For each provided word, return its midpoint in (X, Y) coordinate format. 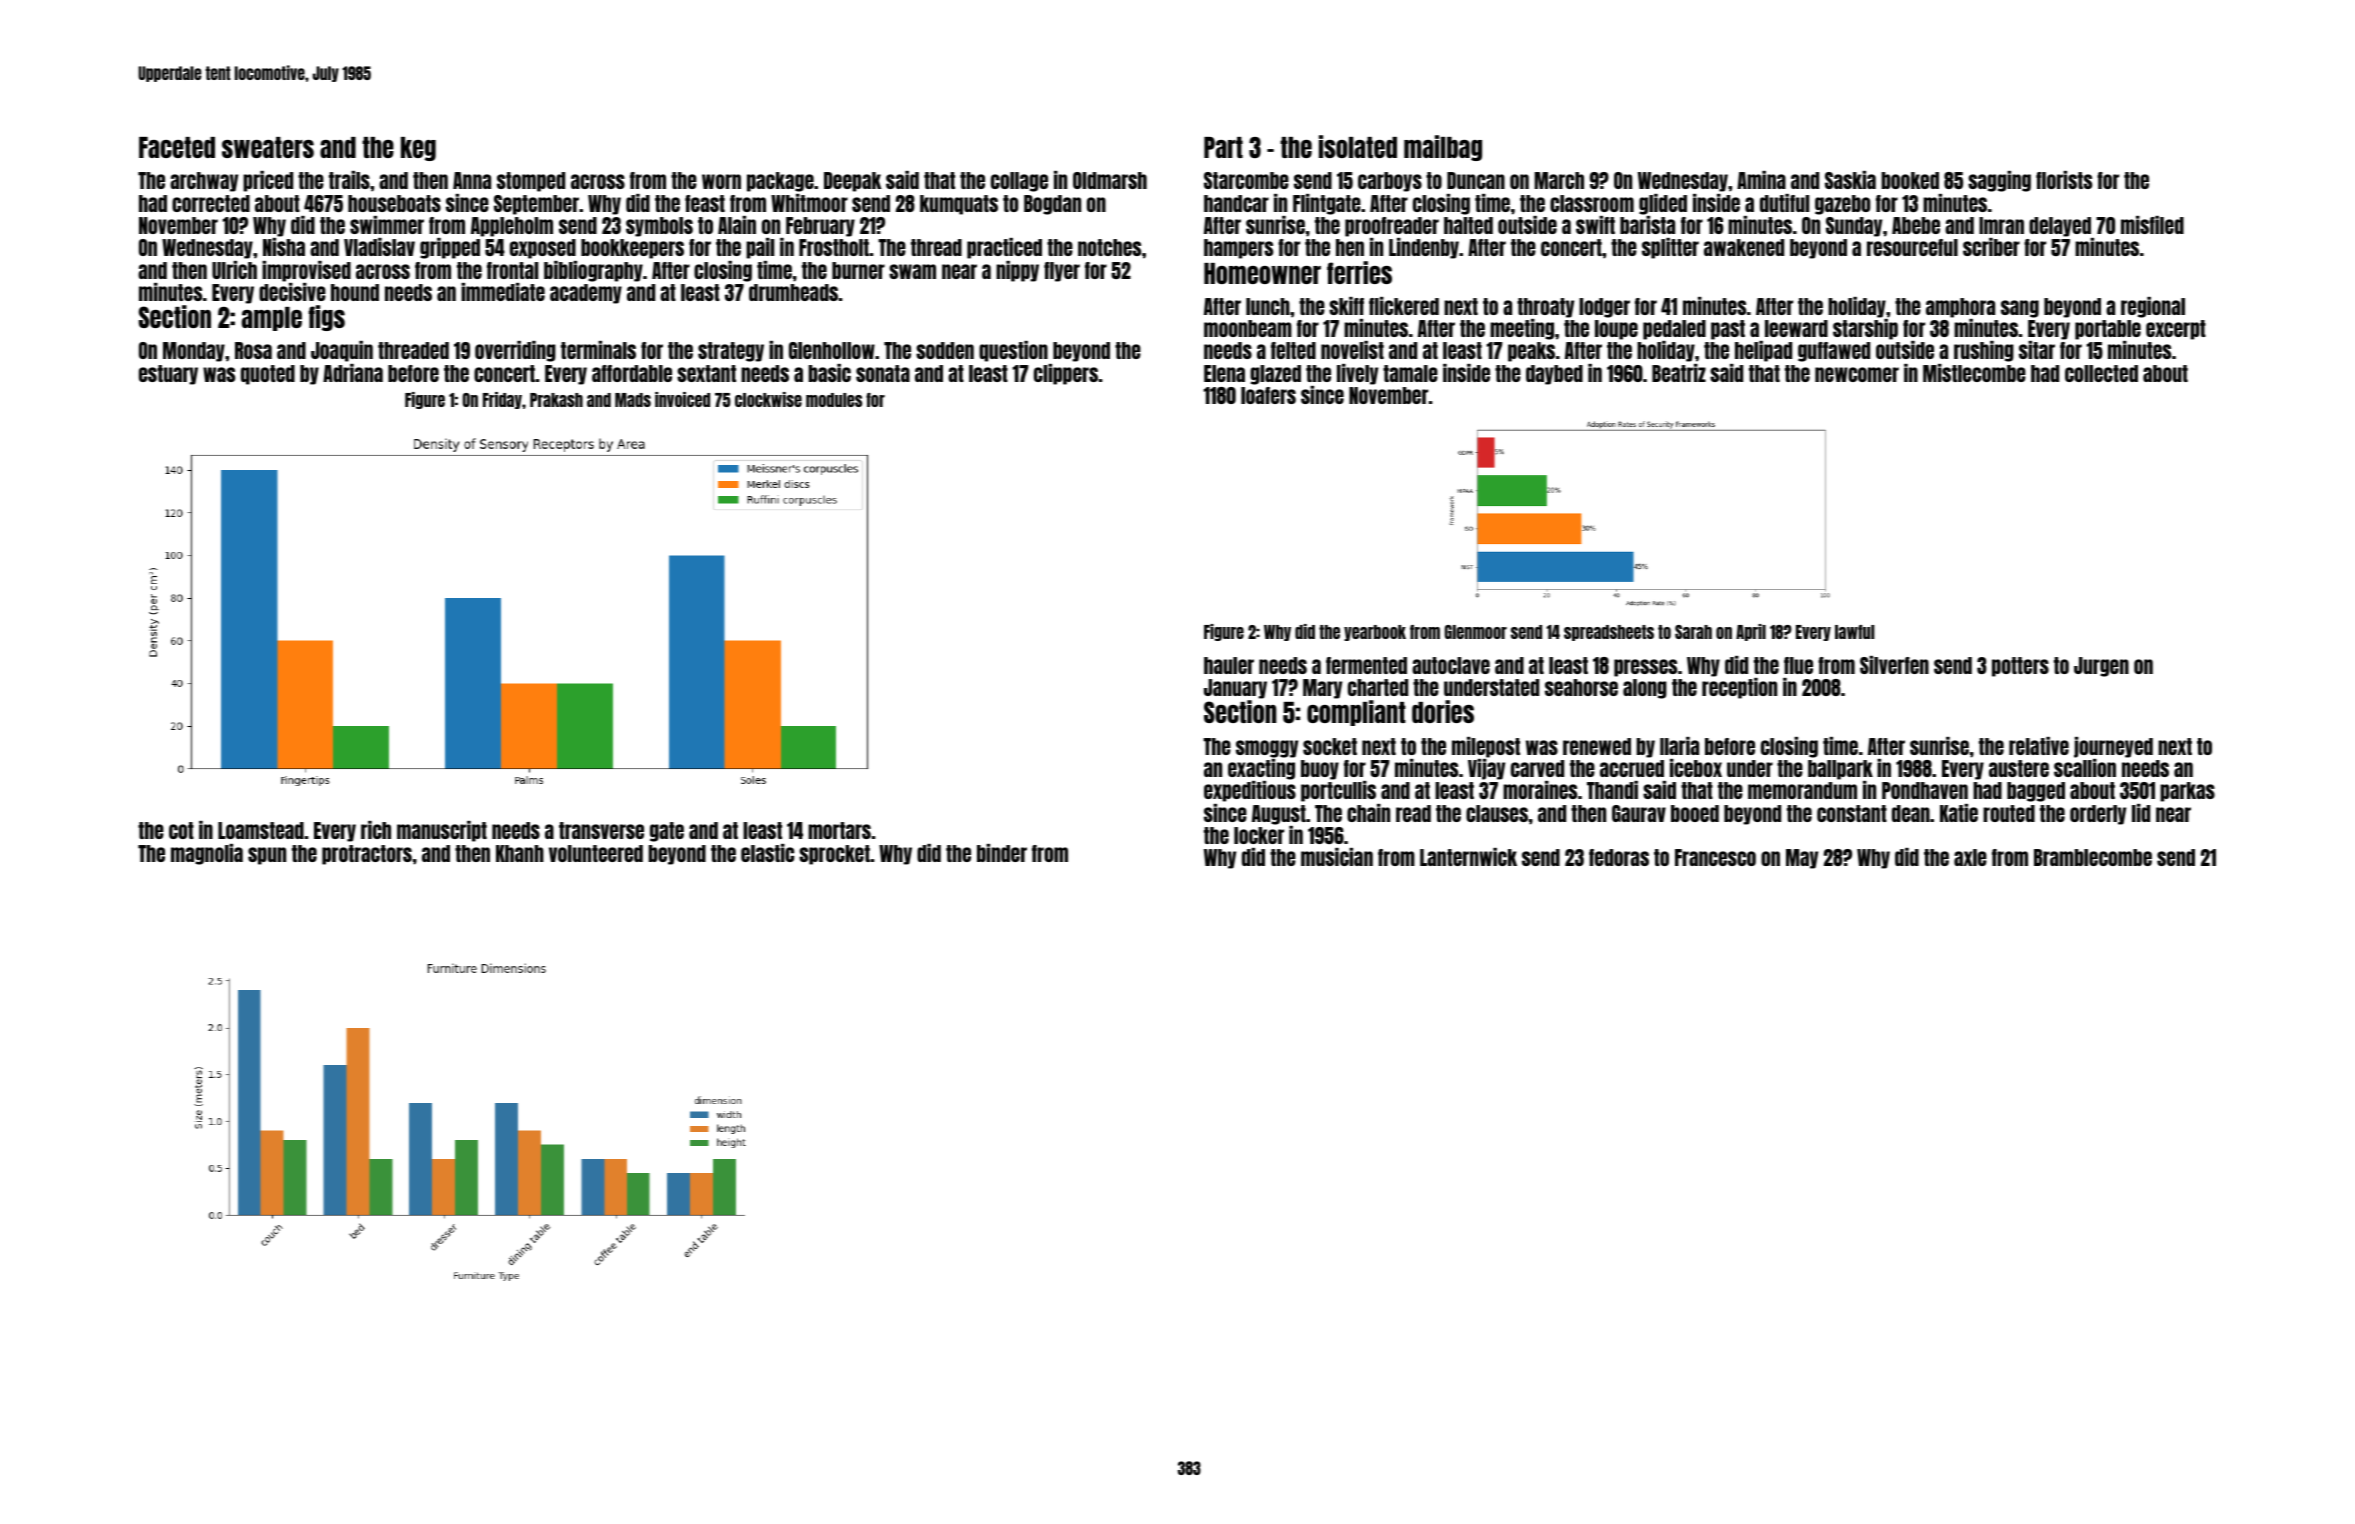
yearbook (1375, 633)
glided (1663, 204)
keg (418, 149)
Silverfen (1894, 665)
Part (1223, 147)
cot (181, 830)
